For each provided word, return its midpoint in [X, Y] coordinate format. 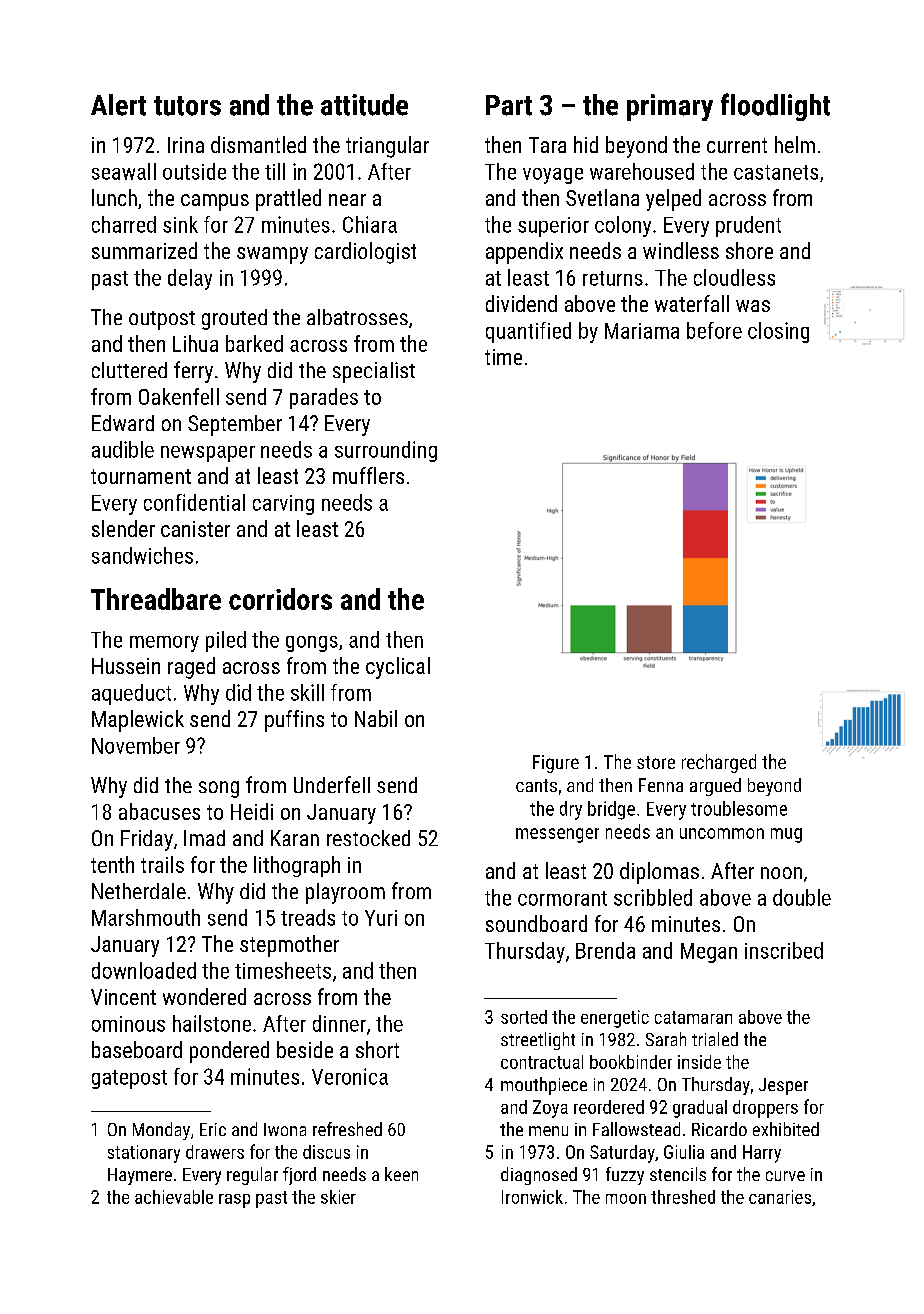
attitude [364, 105]
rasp [234, 1201]
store [656, 762]
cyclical [398, 668]
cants [536, 785]
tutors [187, 106]
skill [307, 692]
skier [338, 1197]
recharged [719, 763]
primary [670, 107]
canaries [780, 1197]
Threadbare [156, 599]
